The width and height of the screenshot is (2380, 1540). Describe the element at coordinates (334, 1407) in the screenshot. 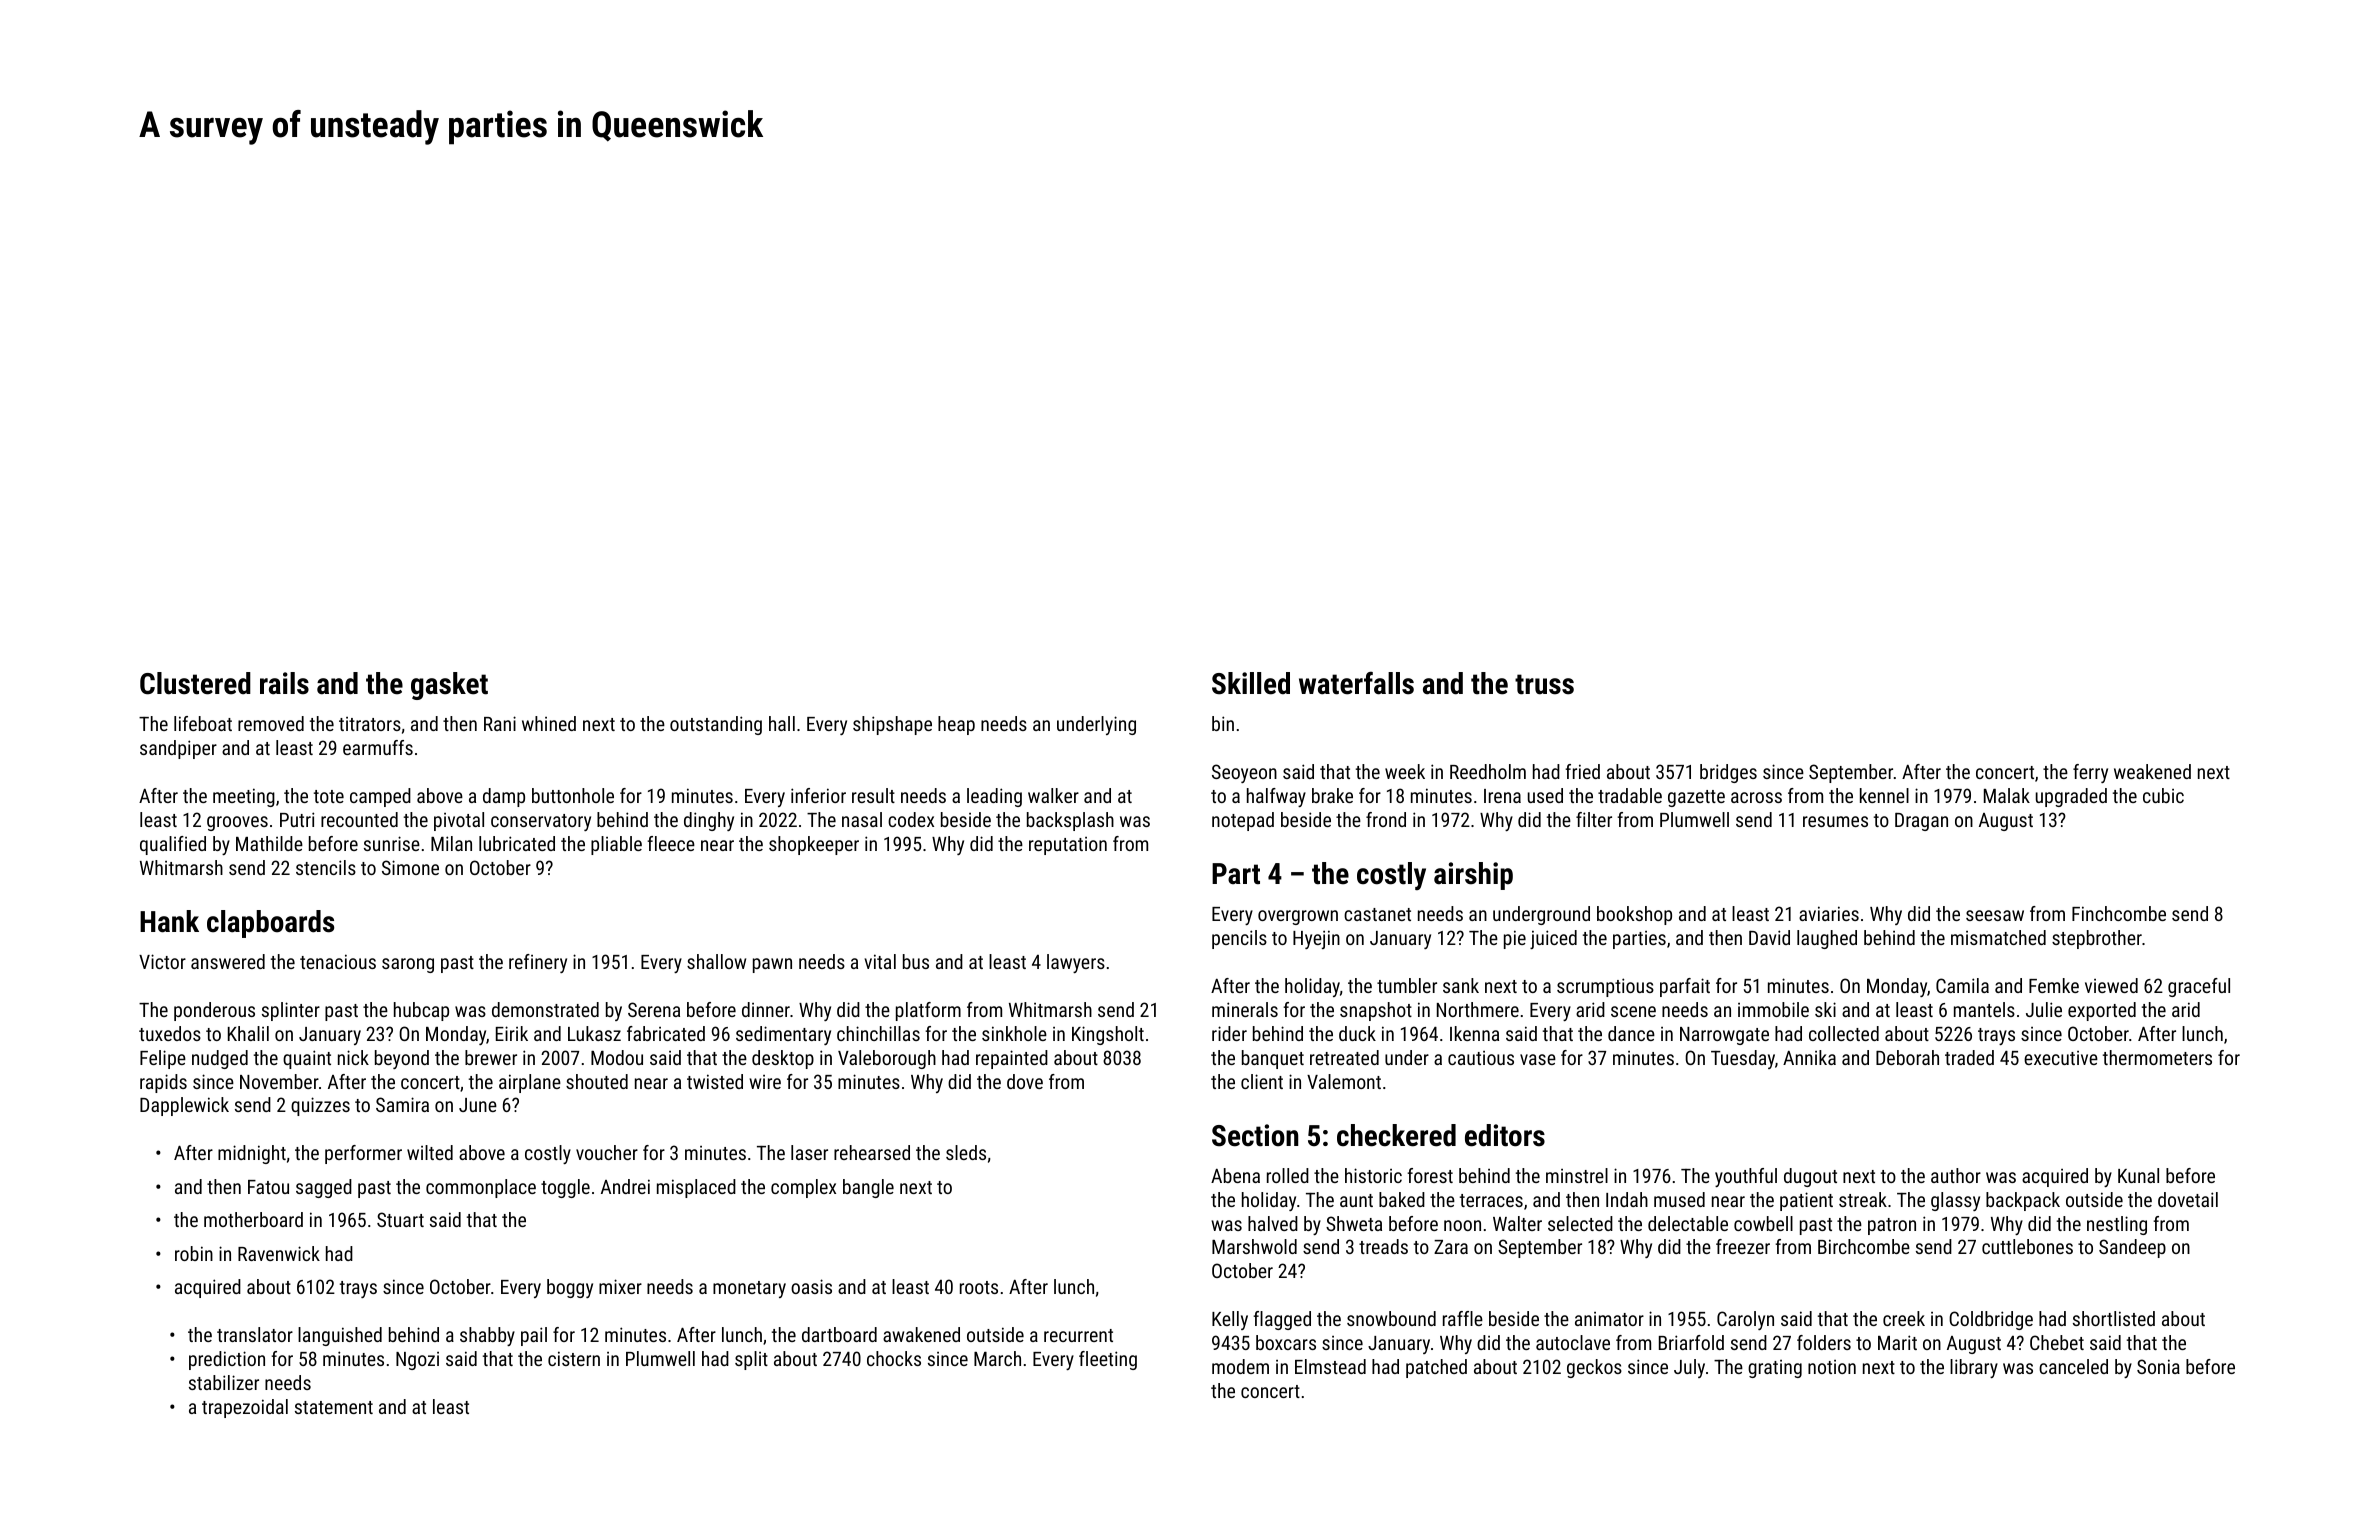

I see `statement` at that location.
